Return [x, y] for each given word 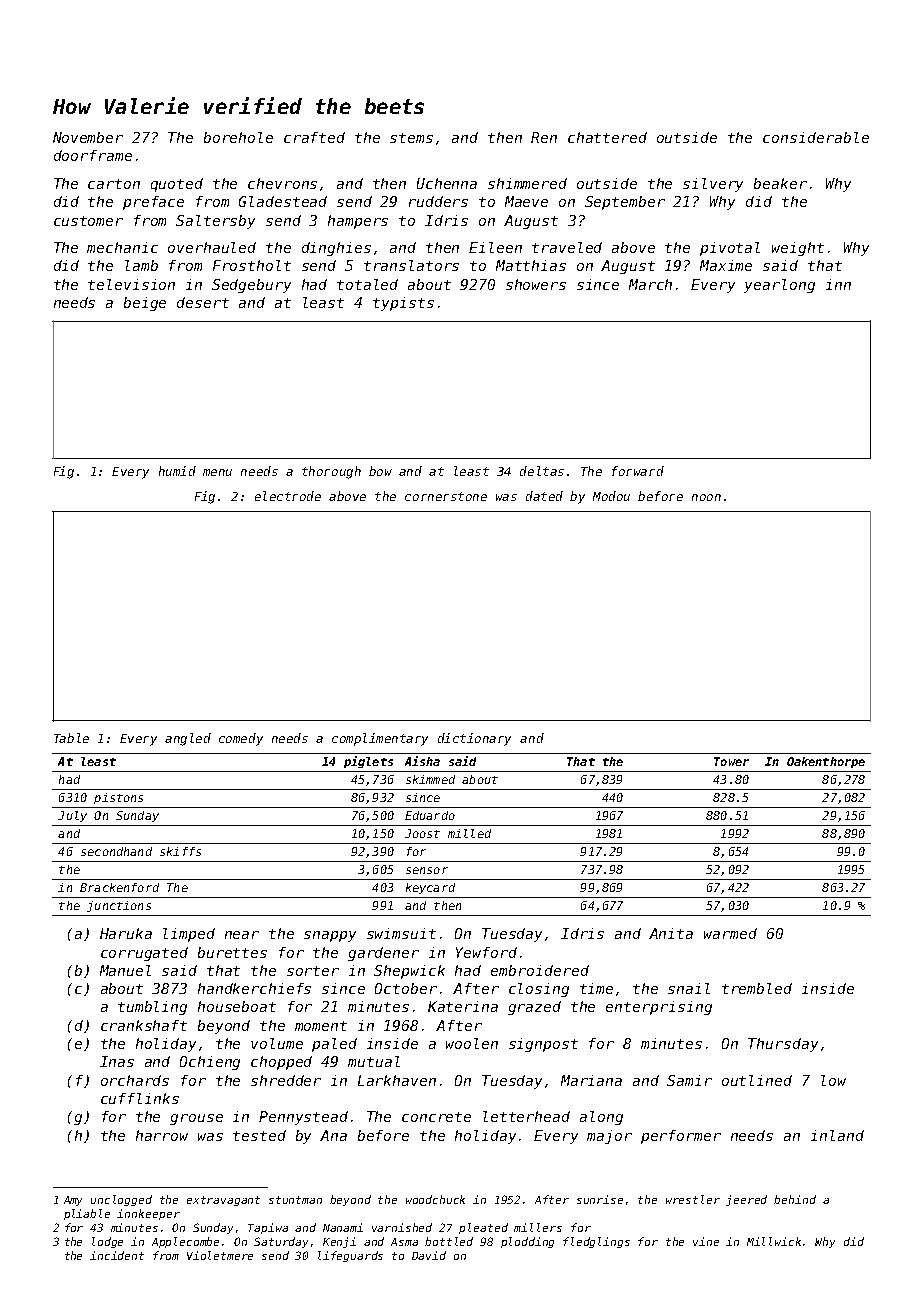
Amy [73, 1201]
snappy [330, 936]
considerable [816, 137]
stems [411, 138]
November [88, 137]
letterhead [526, 1116]
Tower [731, 761]
